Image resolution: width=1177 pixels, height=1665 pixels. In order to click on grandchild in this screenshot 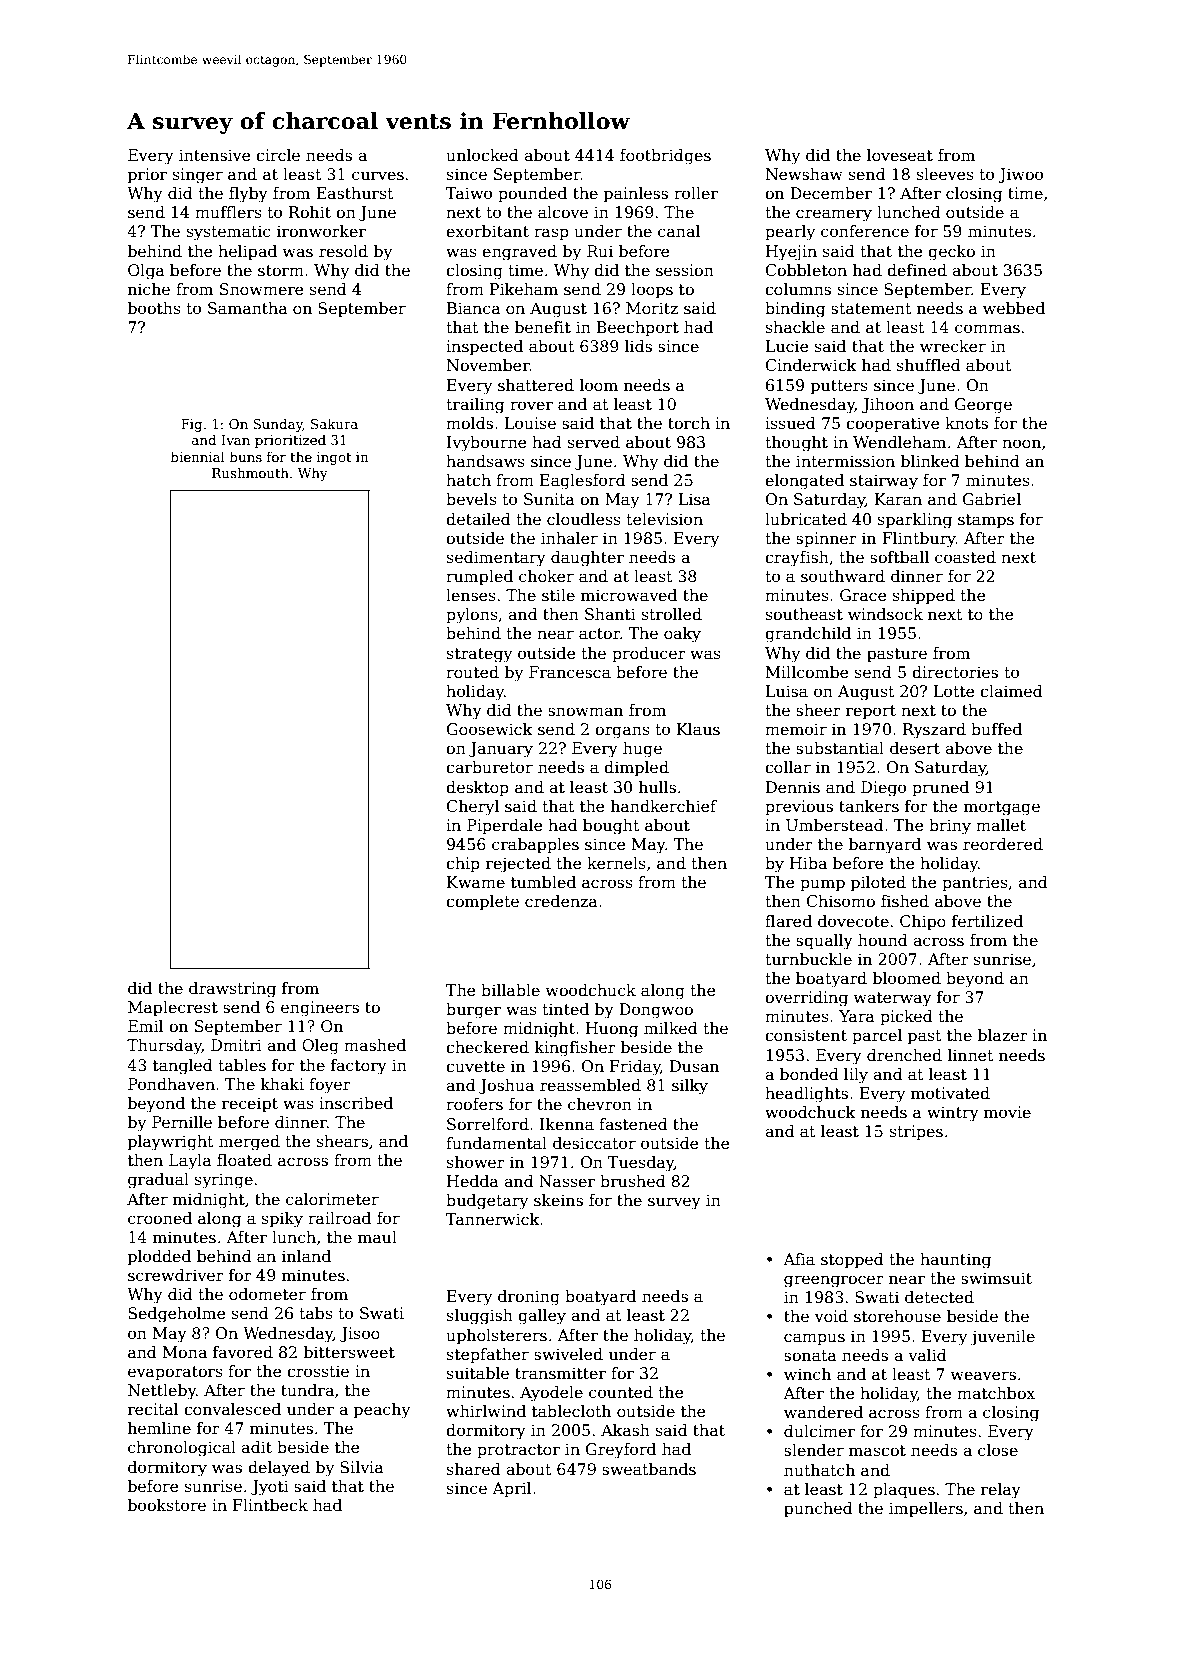, I will do `click(808, 635)`.
